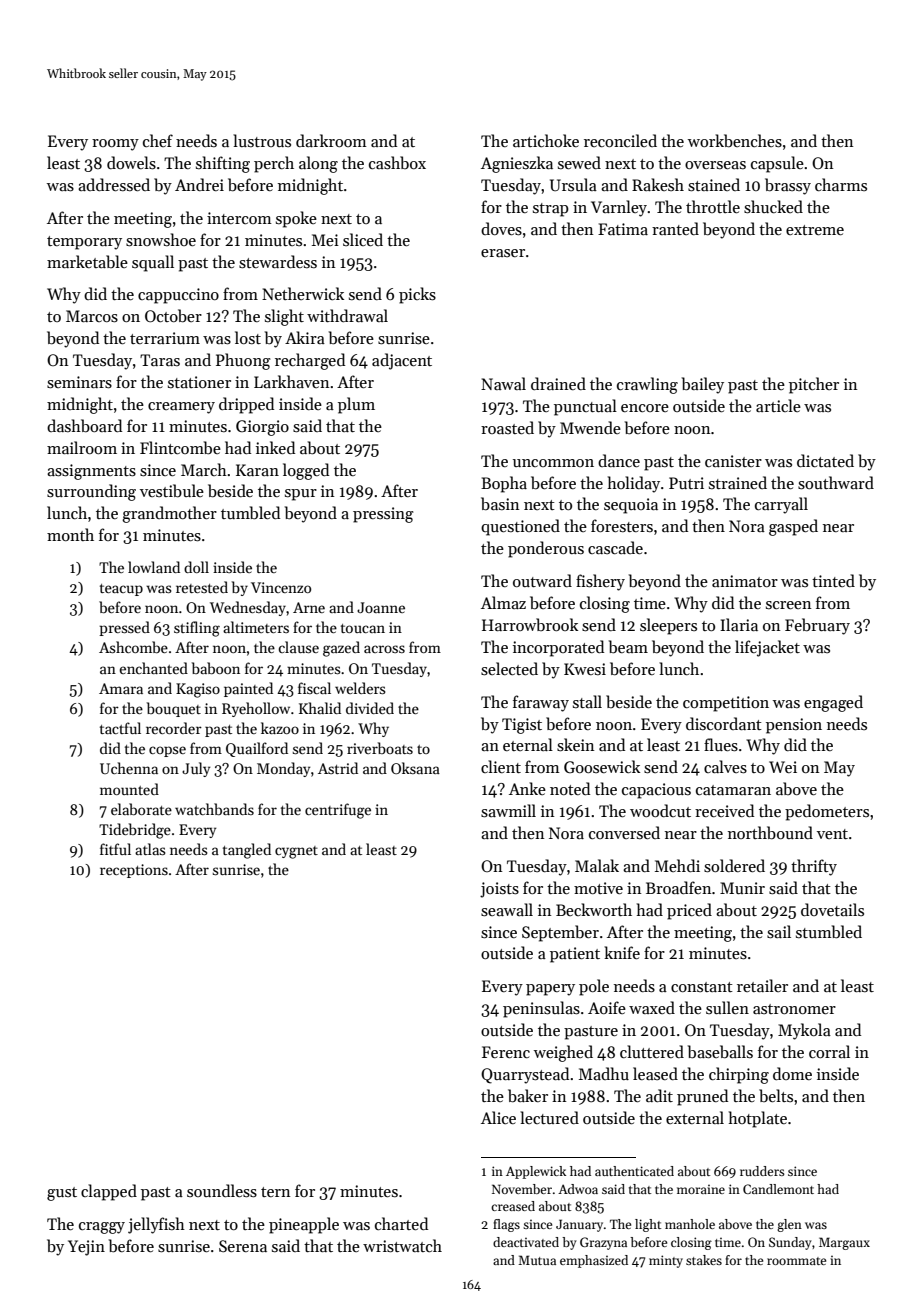  Describe the element at coordinates (141, 809) in the page. I see `elaborate` at that location.
